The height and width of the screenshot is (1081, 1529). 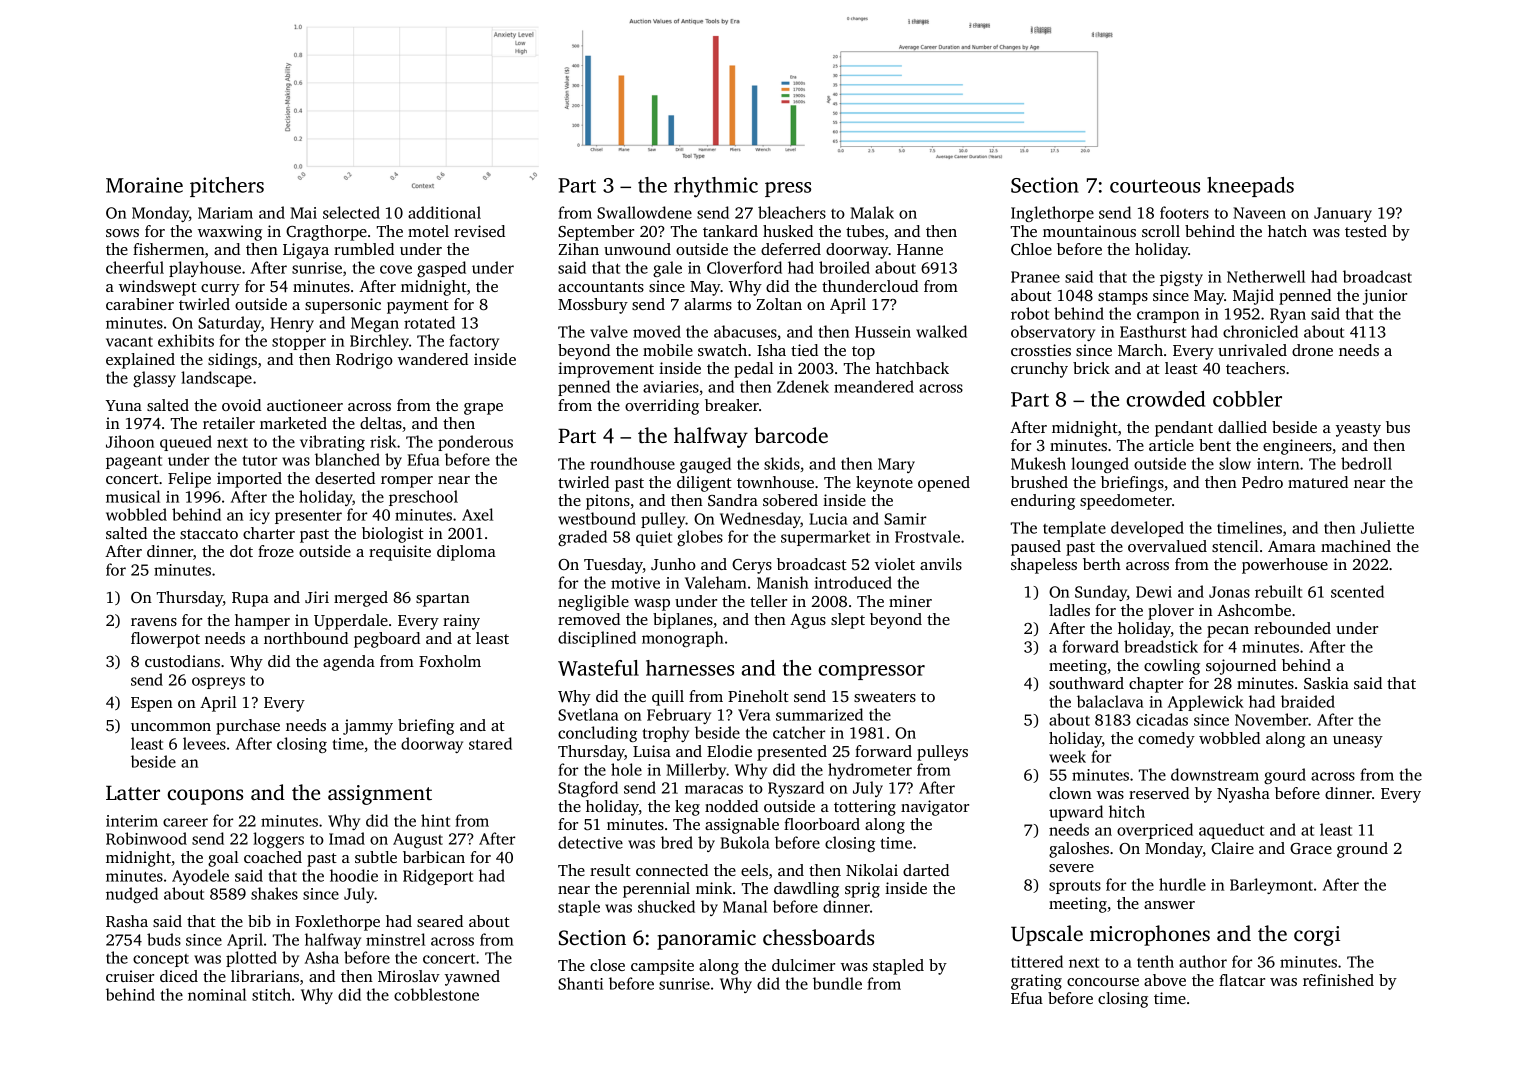 I want to click on keg, so click(x=687, y=808).
